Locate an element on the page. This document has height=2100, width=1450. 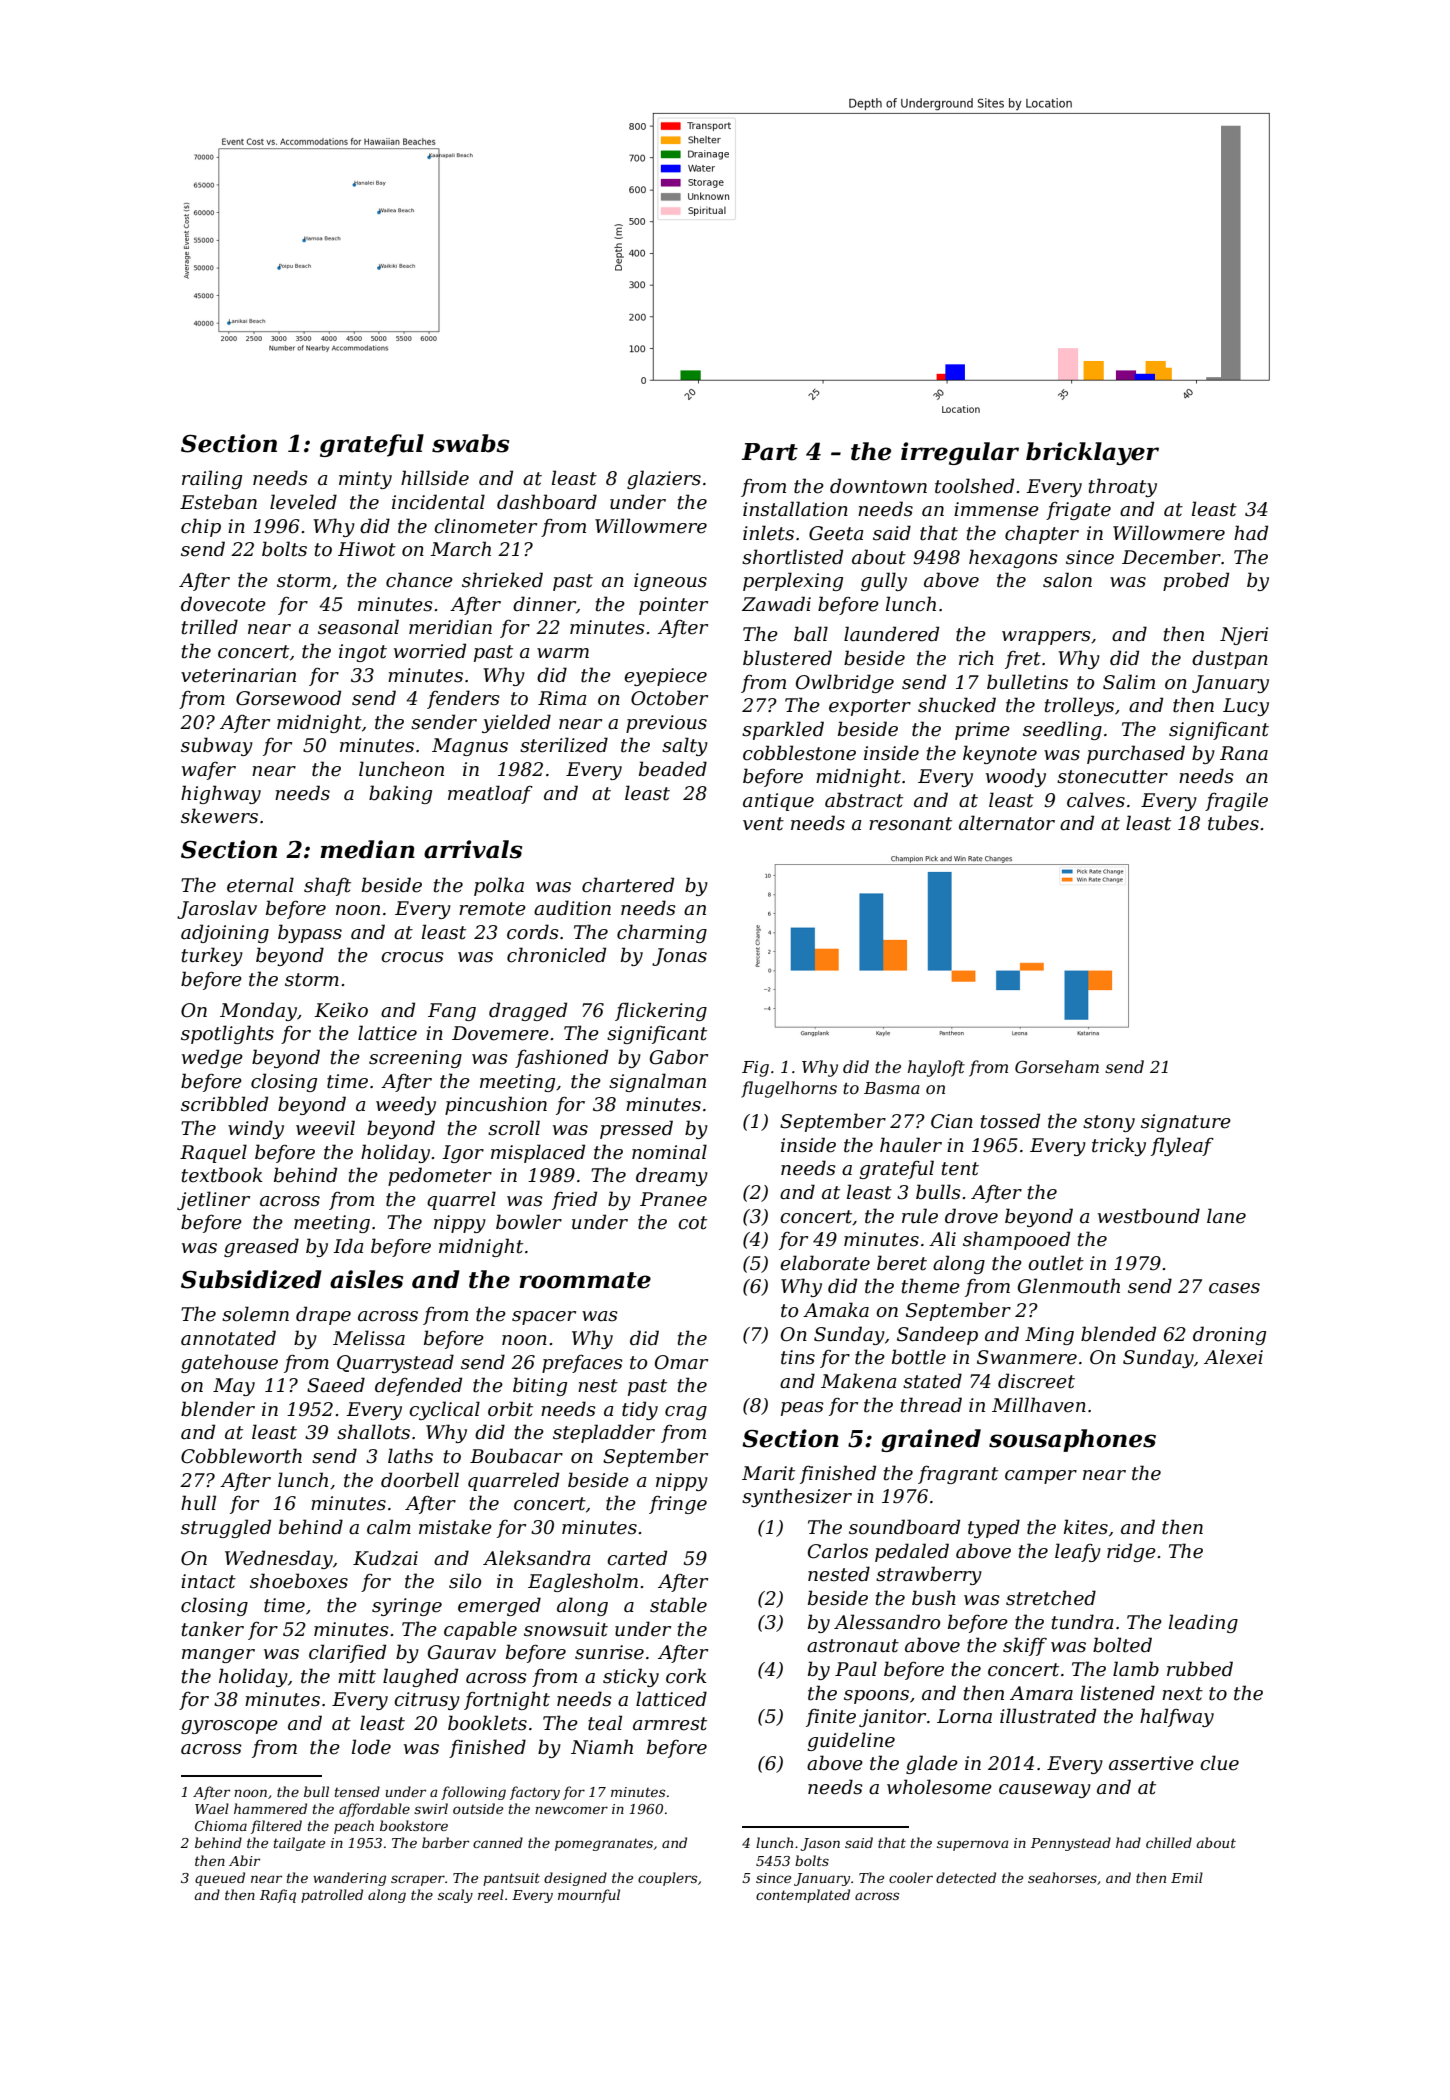
Part is located at coordinates (770, 452).
